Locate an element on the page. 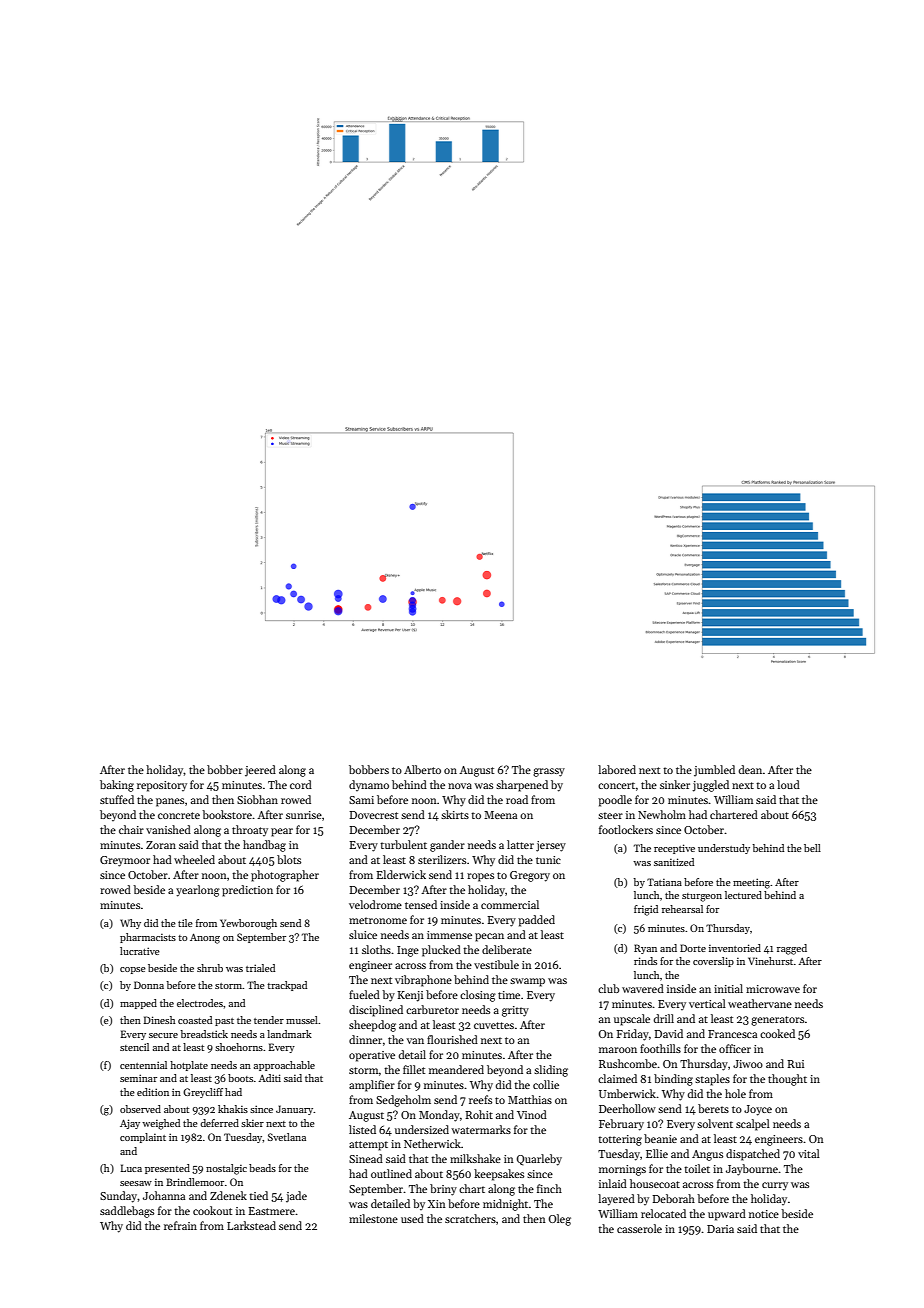 Image resolution: width=924 pixels, height=1308 pixels. Sedgeholm is located at coordinates (403, 1101).
